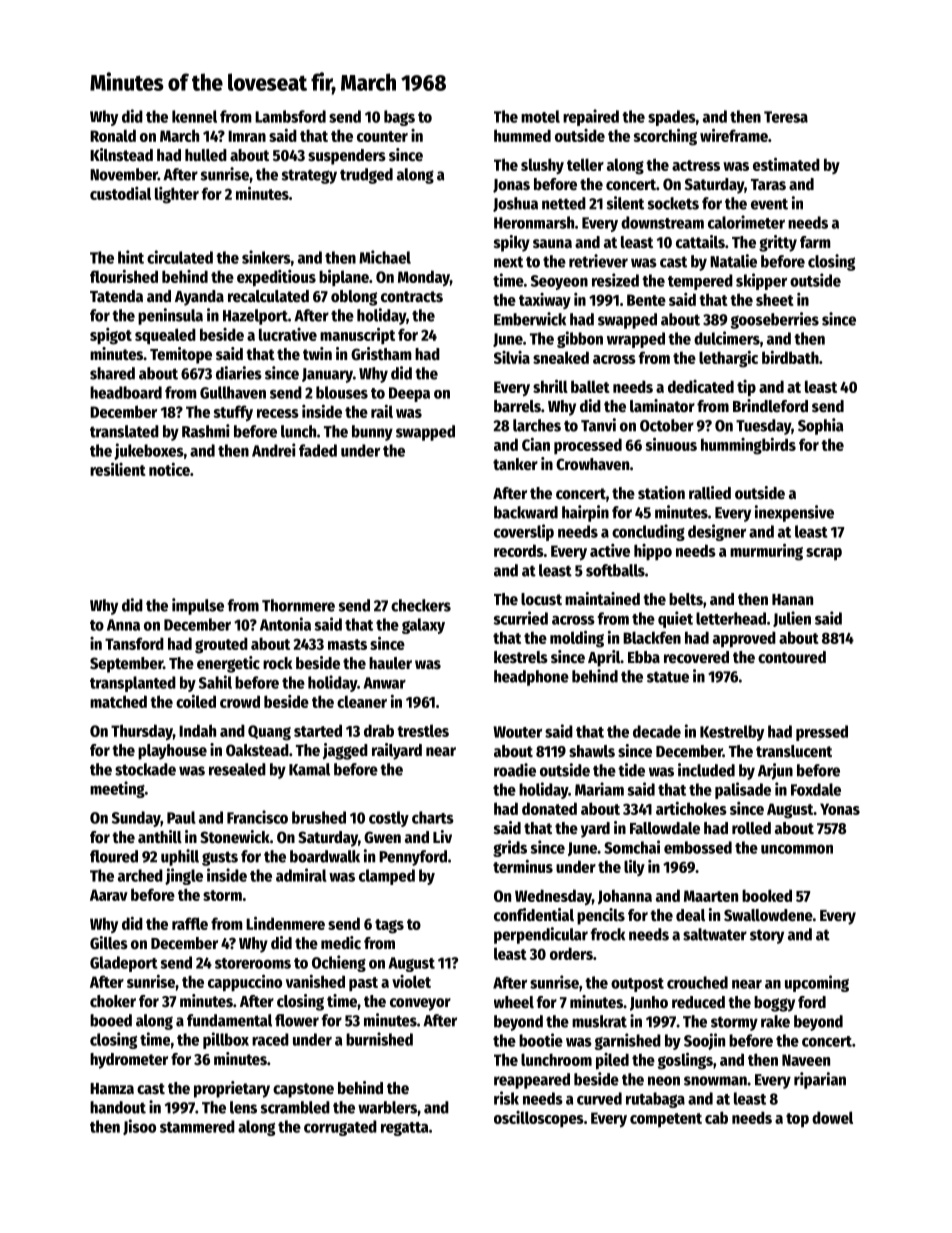 This screenshot has width=952, height=1233. What do you see at coordinates (372, 433) in the screenshot?
I see `bunny` at bounding box center [372, 433].
